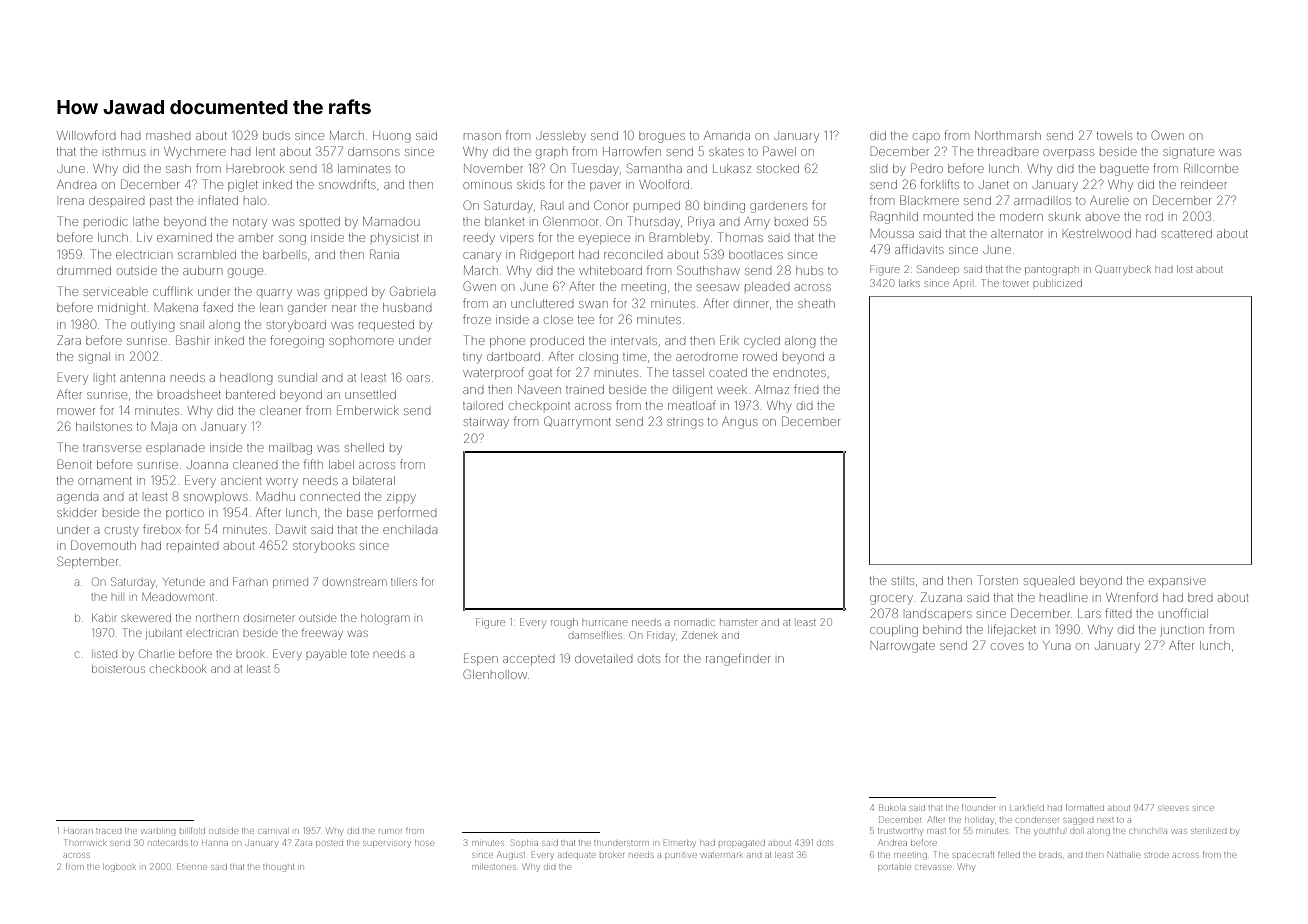 The height and width of the screenshot is (924, 1308). What do you see at coordinates (1124, 855) in the screenshot?
I see `Nathalie` at bounding box center [1124, 855].
